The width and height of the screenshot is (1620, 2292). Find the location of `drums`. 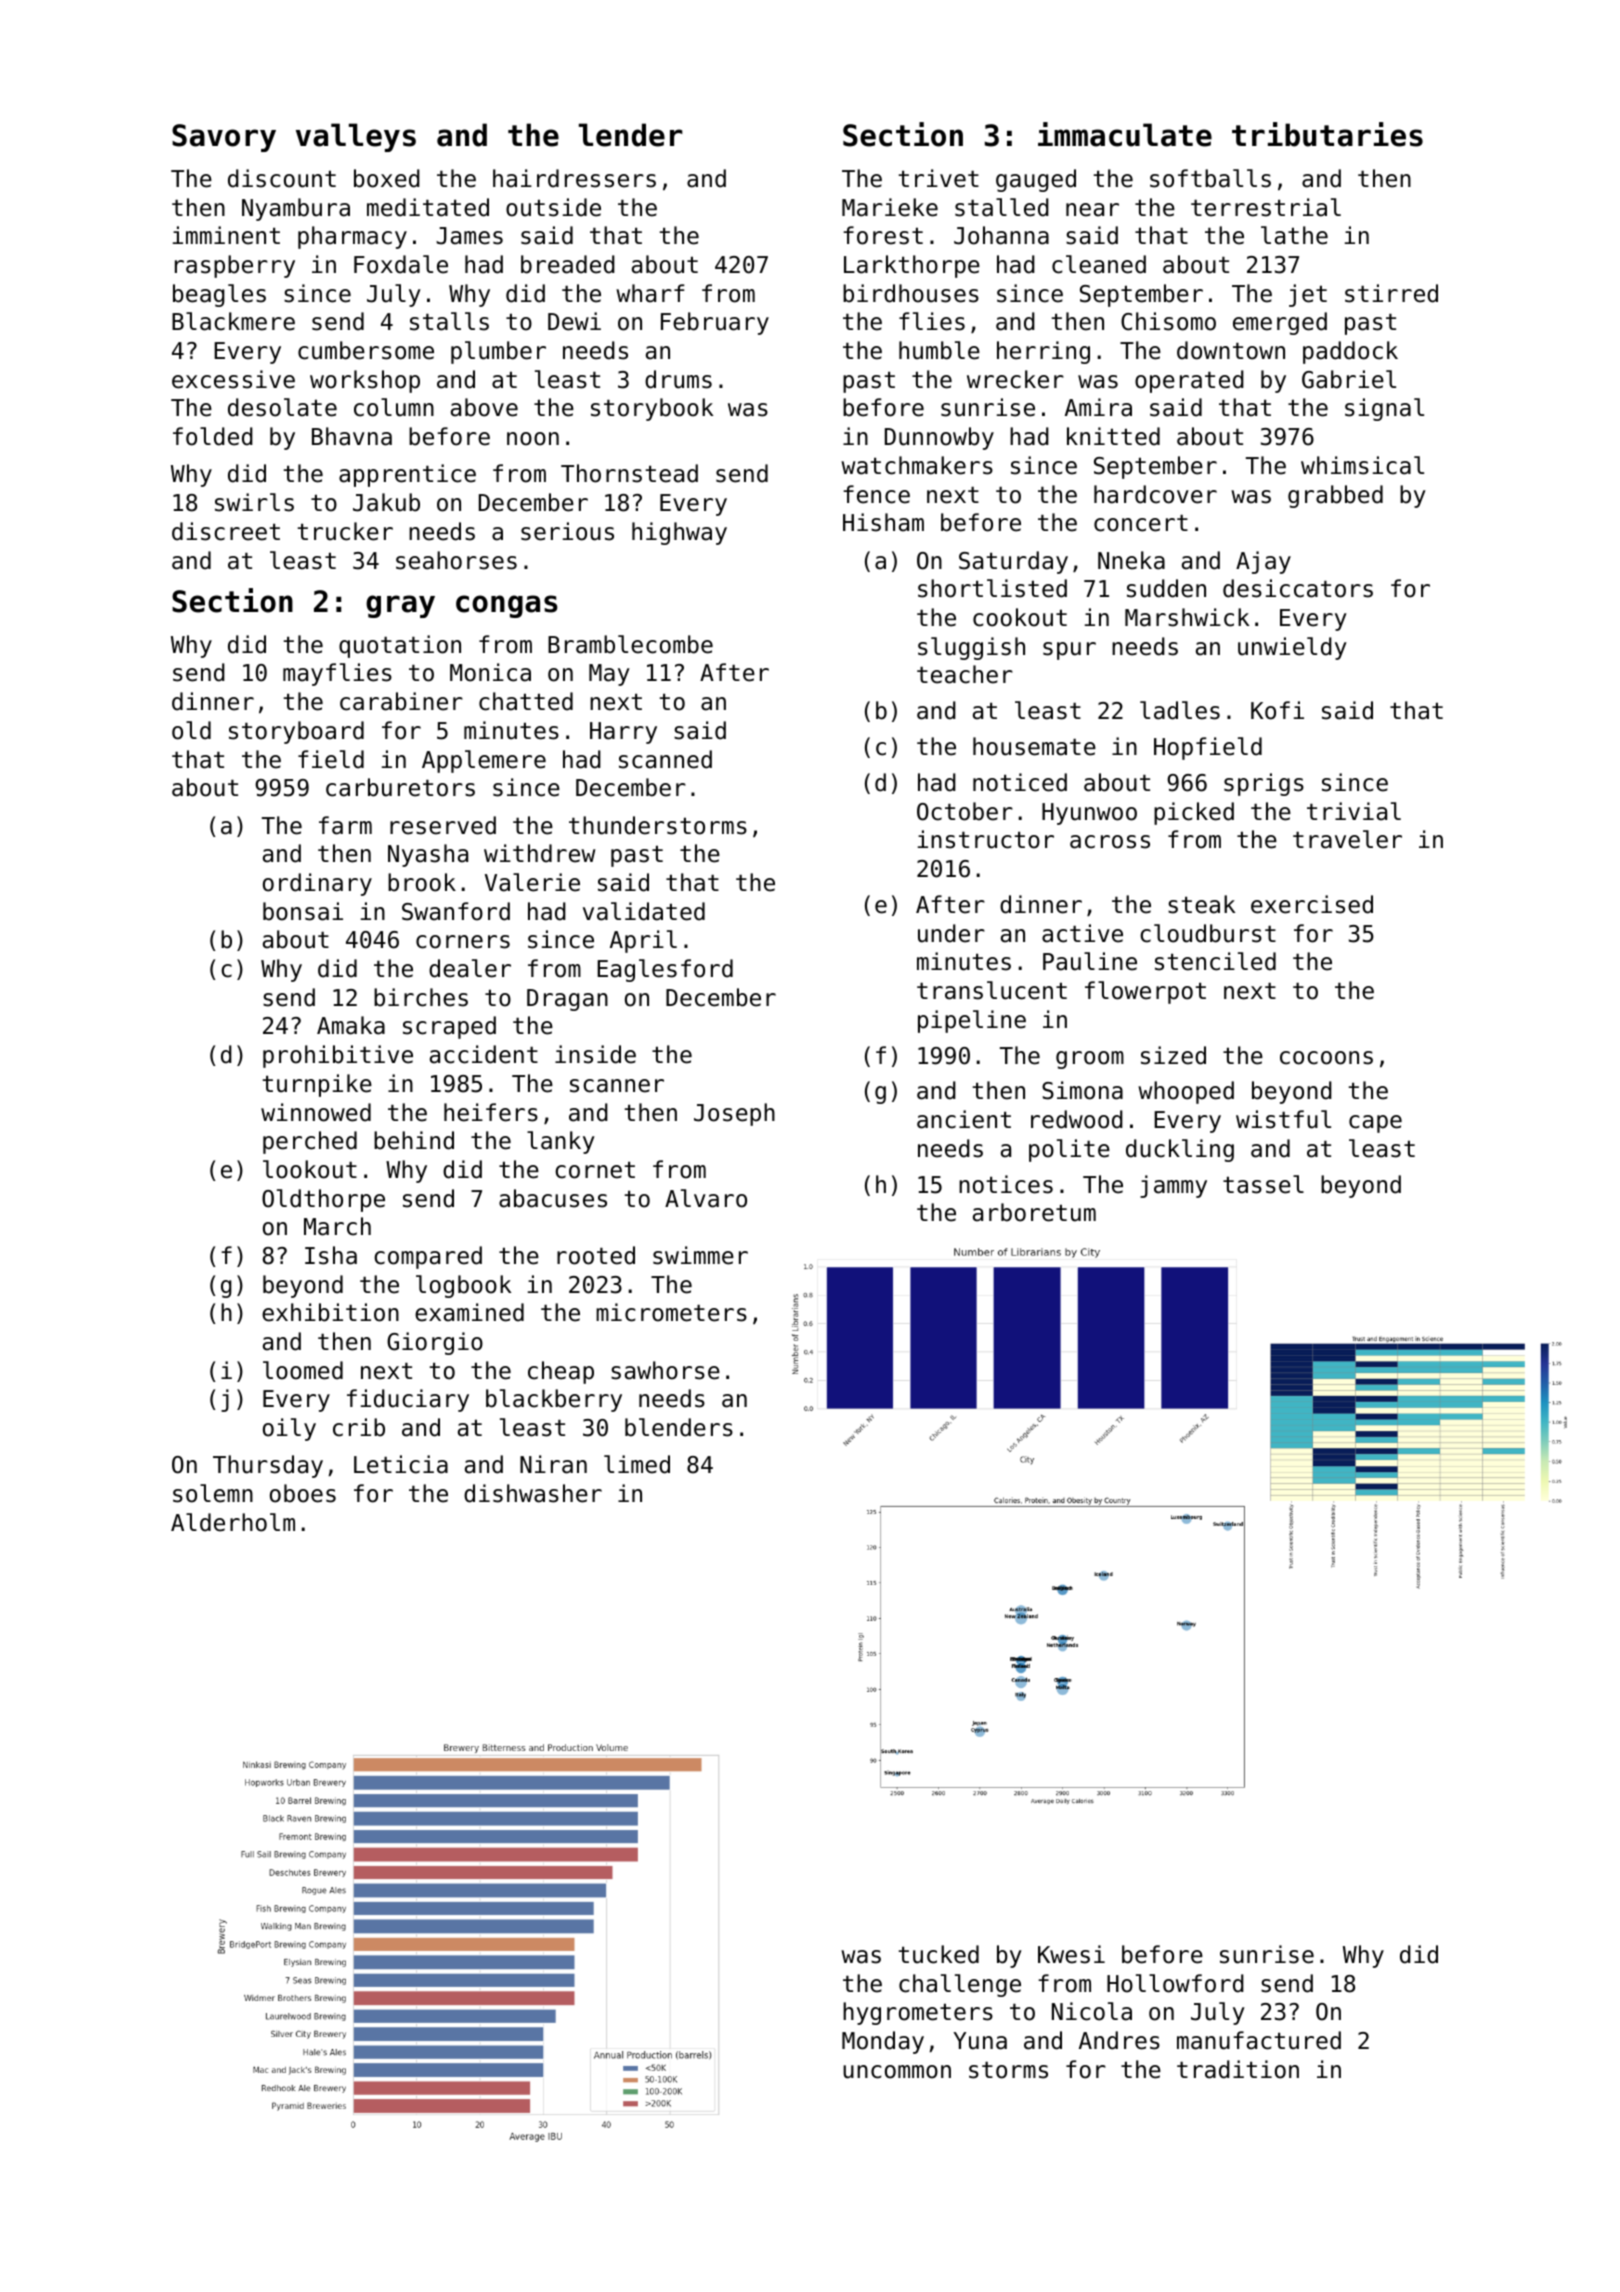

drums is located at coordinates (678, 379).
